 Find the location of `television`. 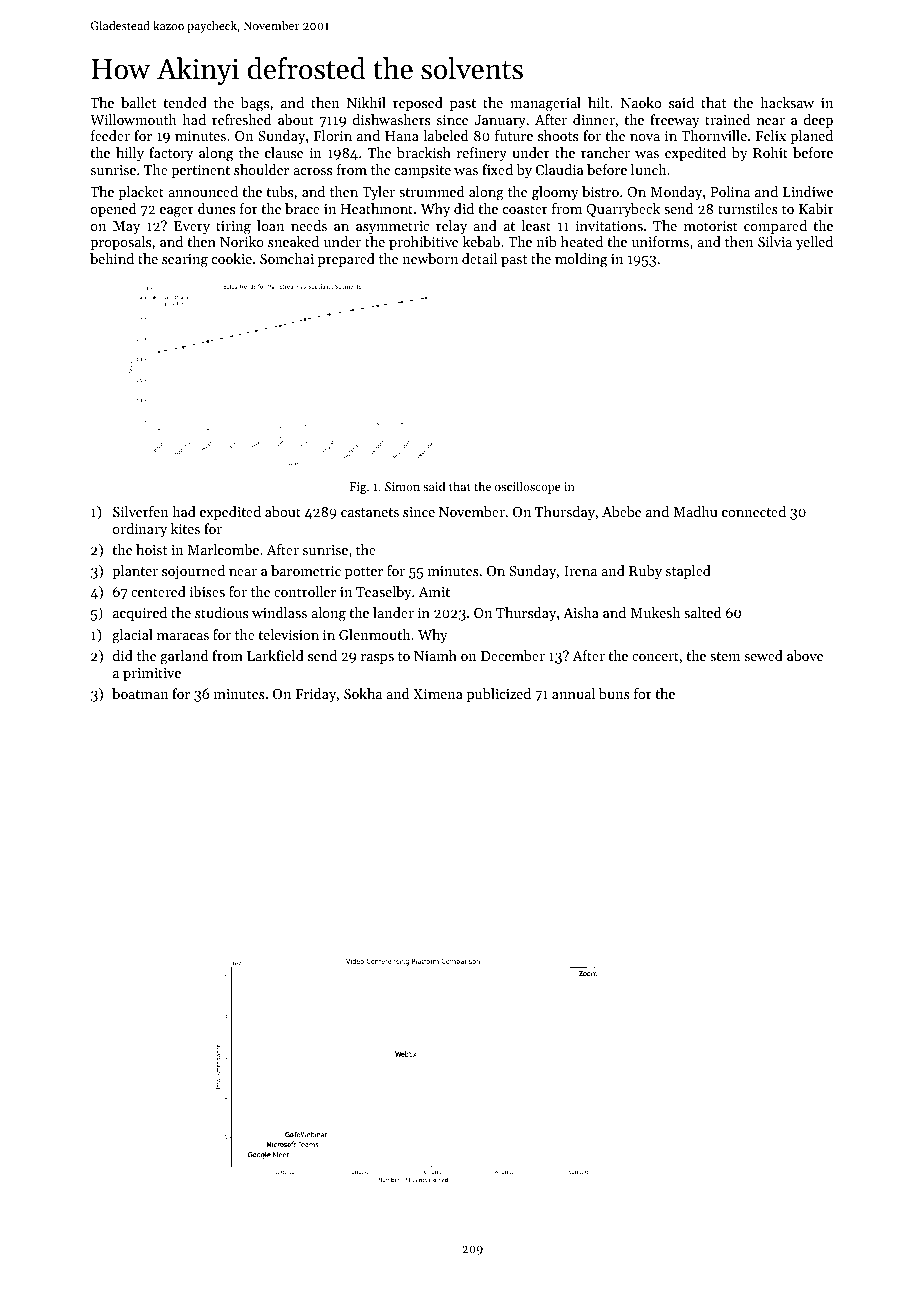

television is located at coordinates (288, 634).
